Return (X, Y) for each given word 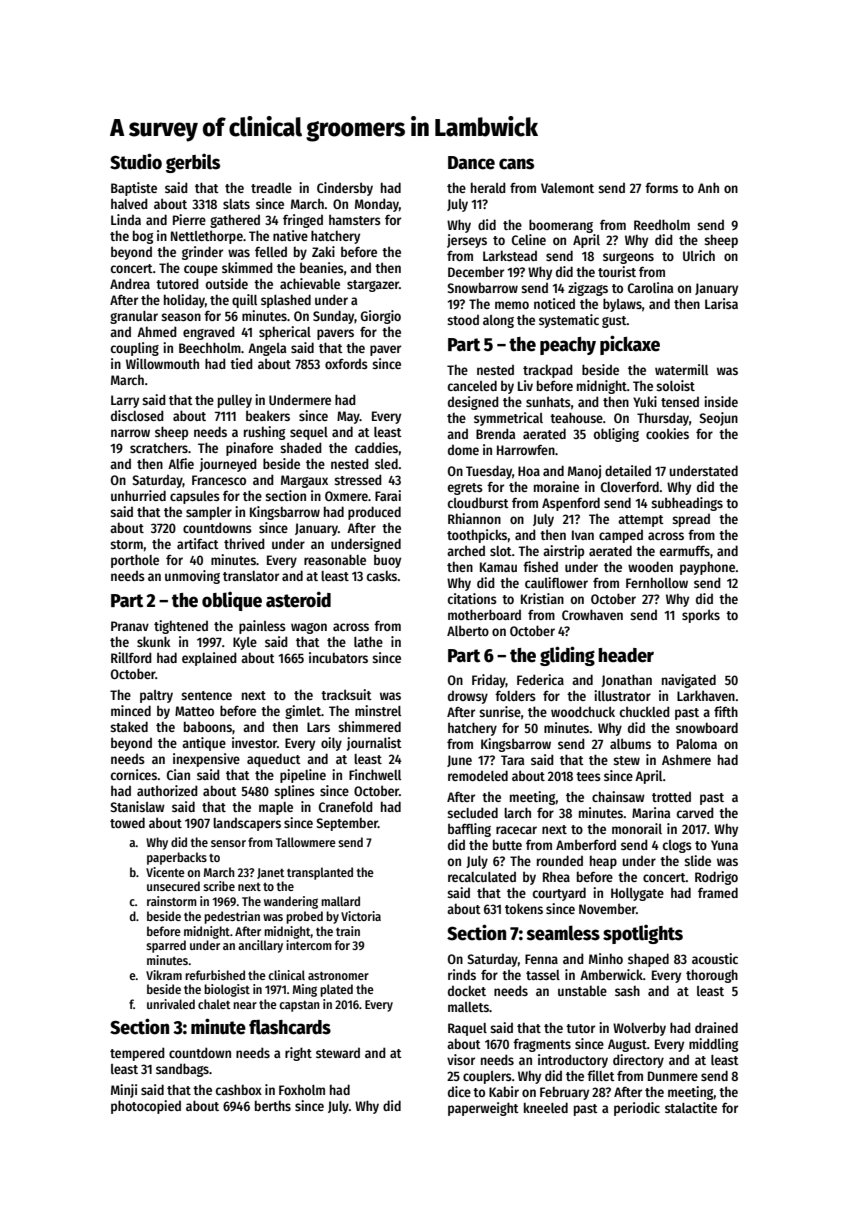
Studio (136, 161)
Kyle (245, 643)
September (347, 824)
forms (661, 188)
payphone (707, 568)
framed (718, 892)
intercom (309, 945)
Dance (471, 163)
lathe (368, 641)
